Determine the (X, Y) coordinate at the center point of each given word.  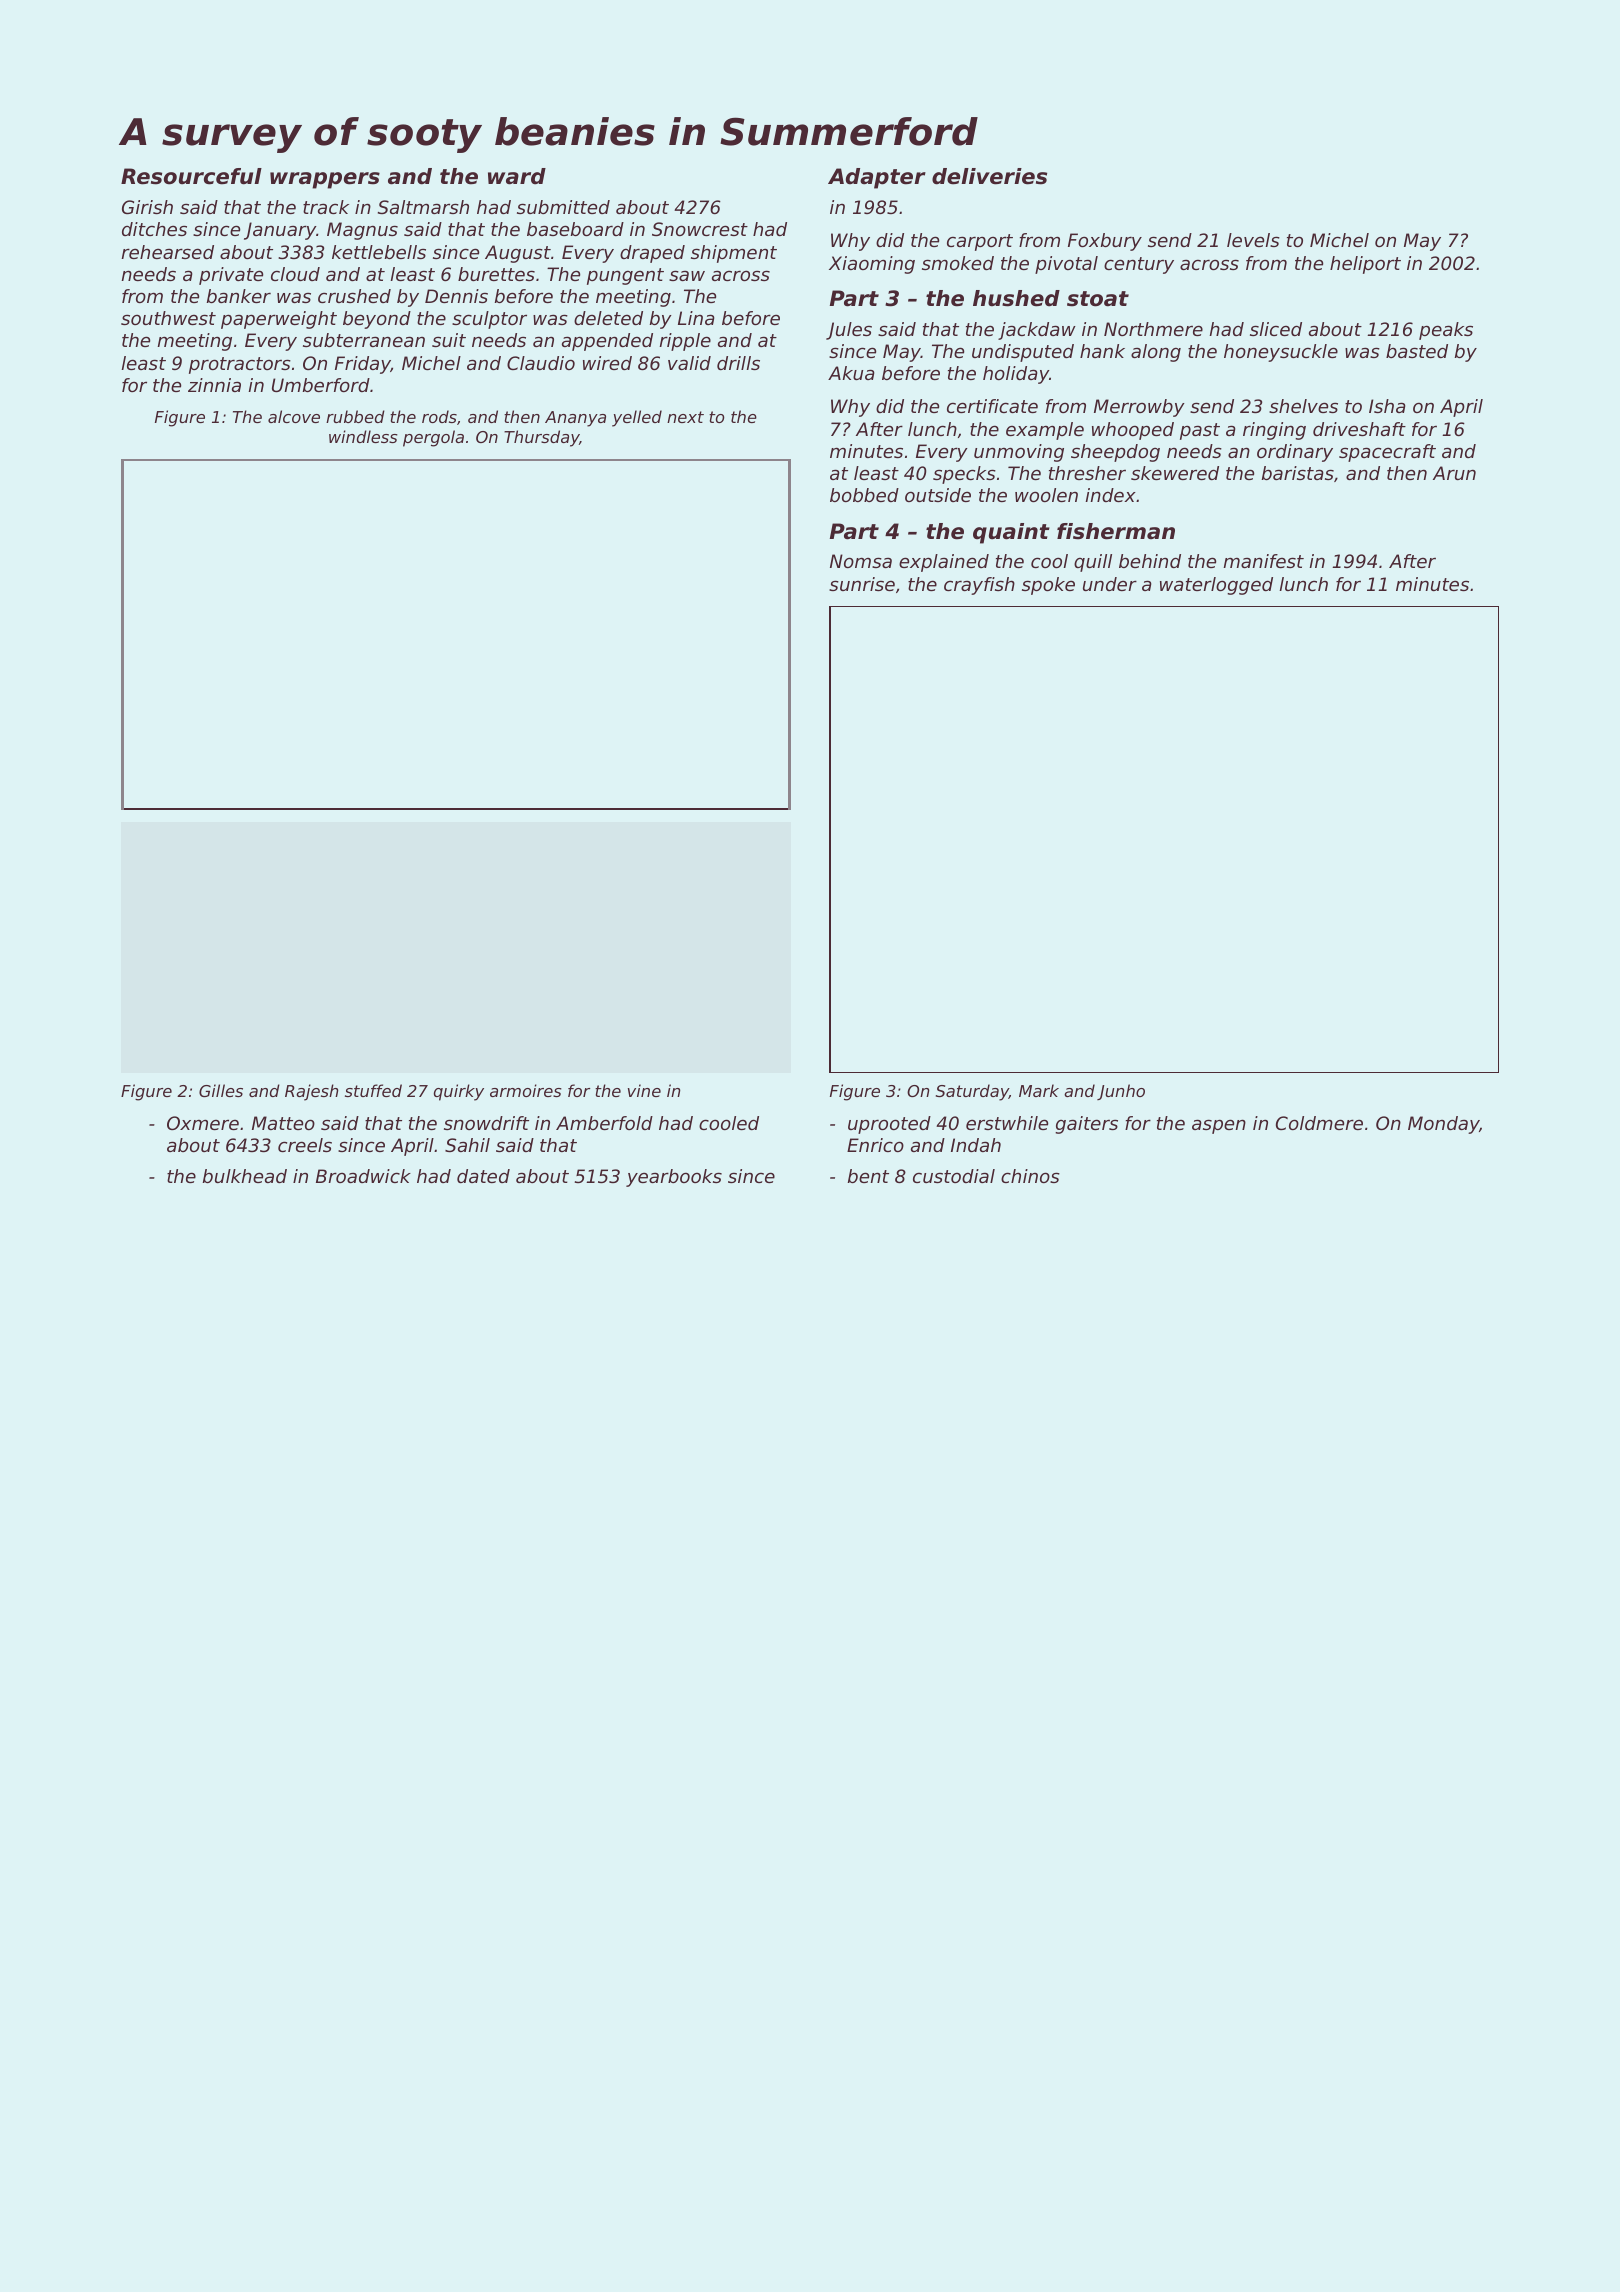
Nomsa (861, 561)
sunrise (862, 584)
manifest (1263, 561)
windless (363, 436)
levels (1253, 240)
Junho (1121, 1092)
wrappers (325, 180)
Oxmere (203, 1123)
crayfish (979, 586)
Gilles (221, 1090)
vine (644, 1090)
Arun (1454, 473)
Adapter (877, 178)
